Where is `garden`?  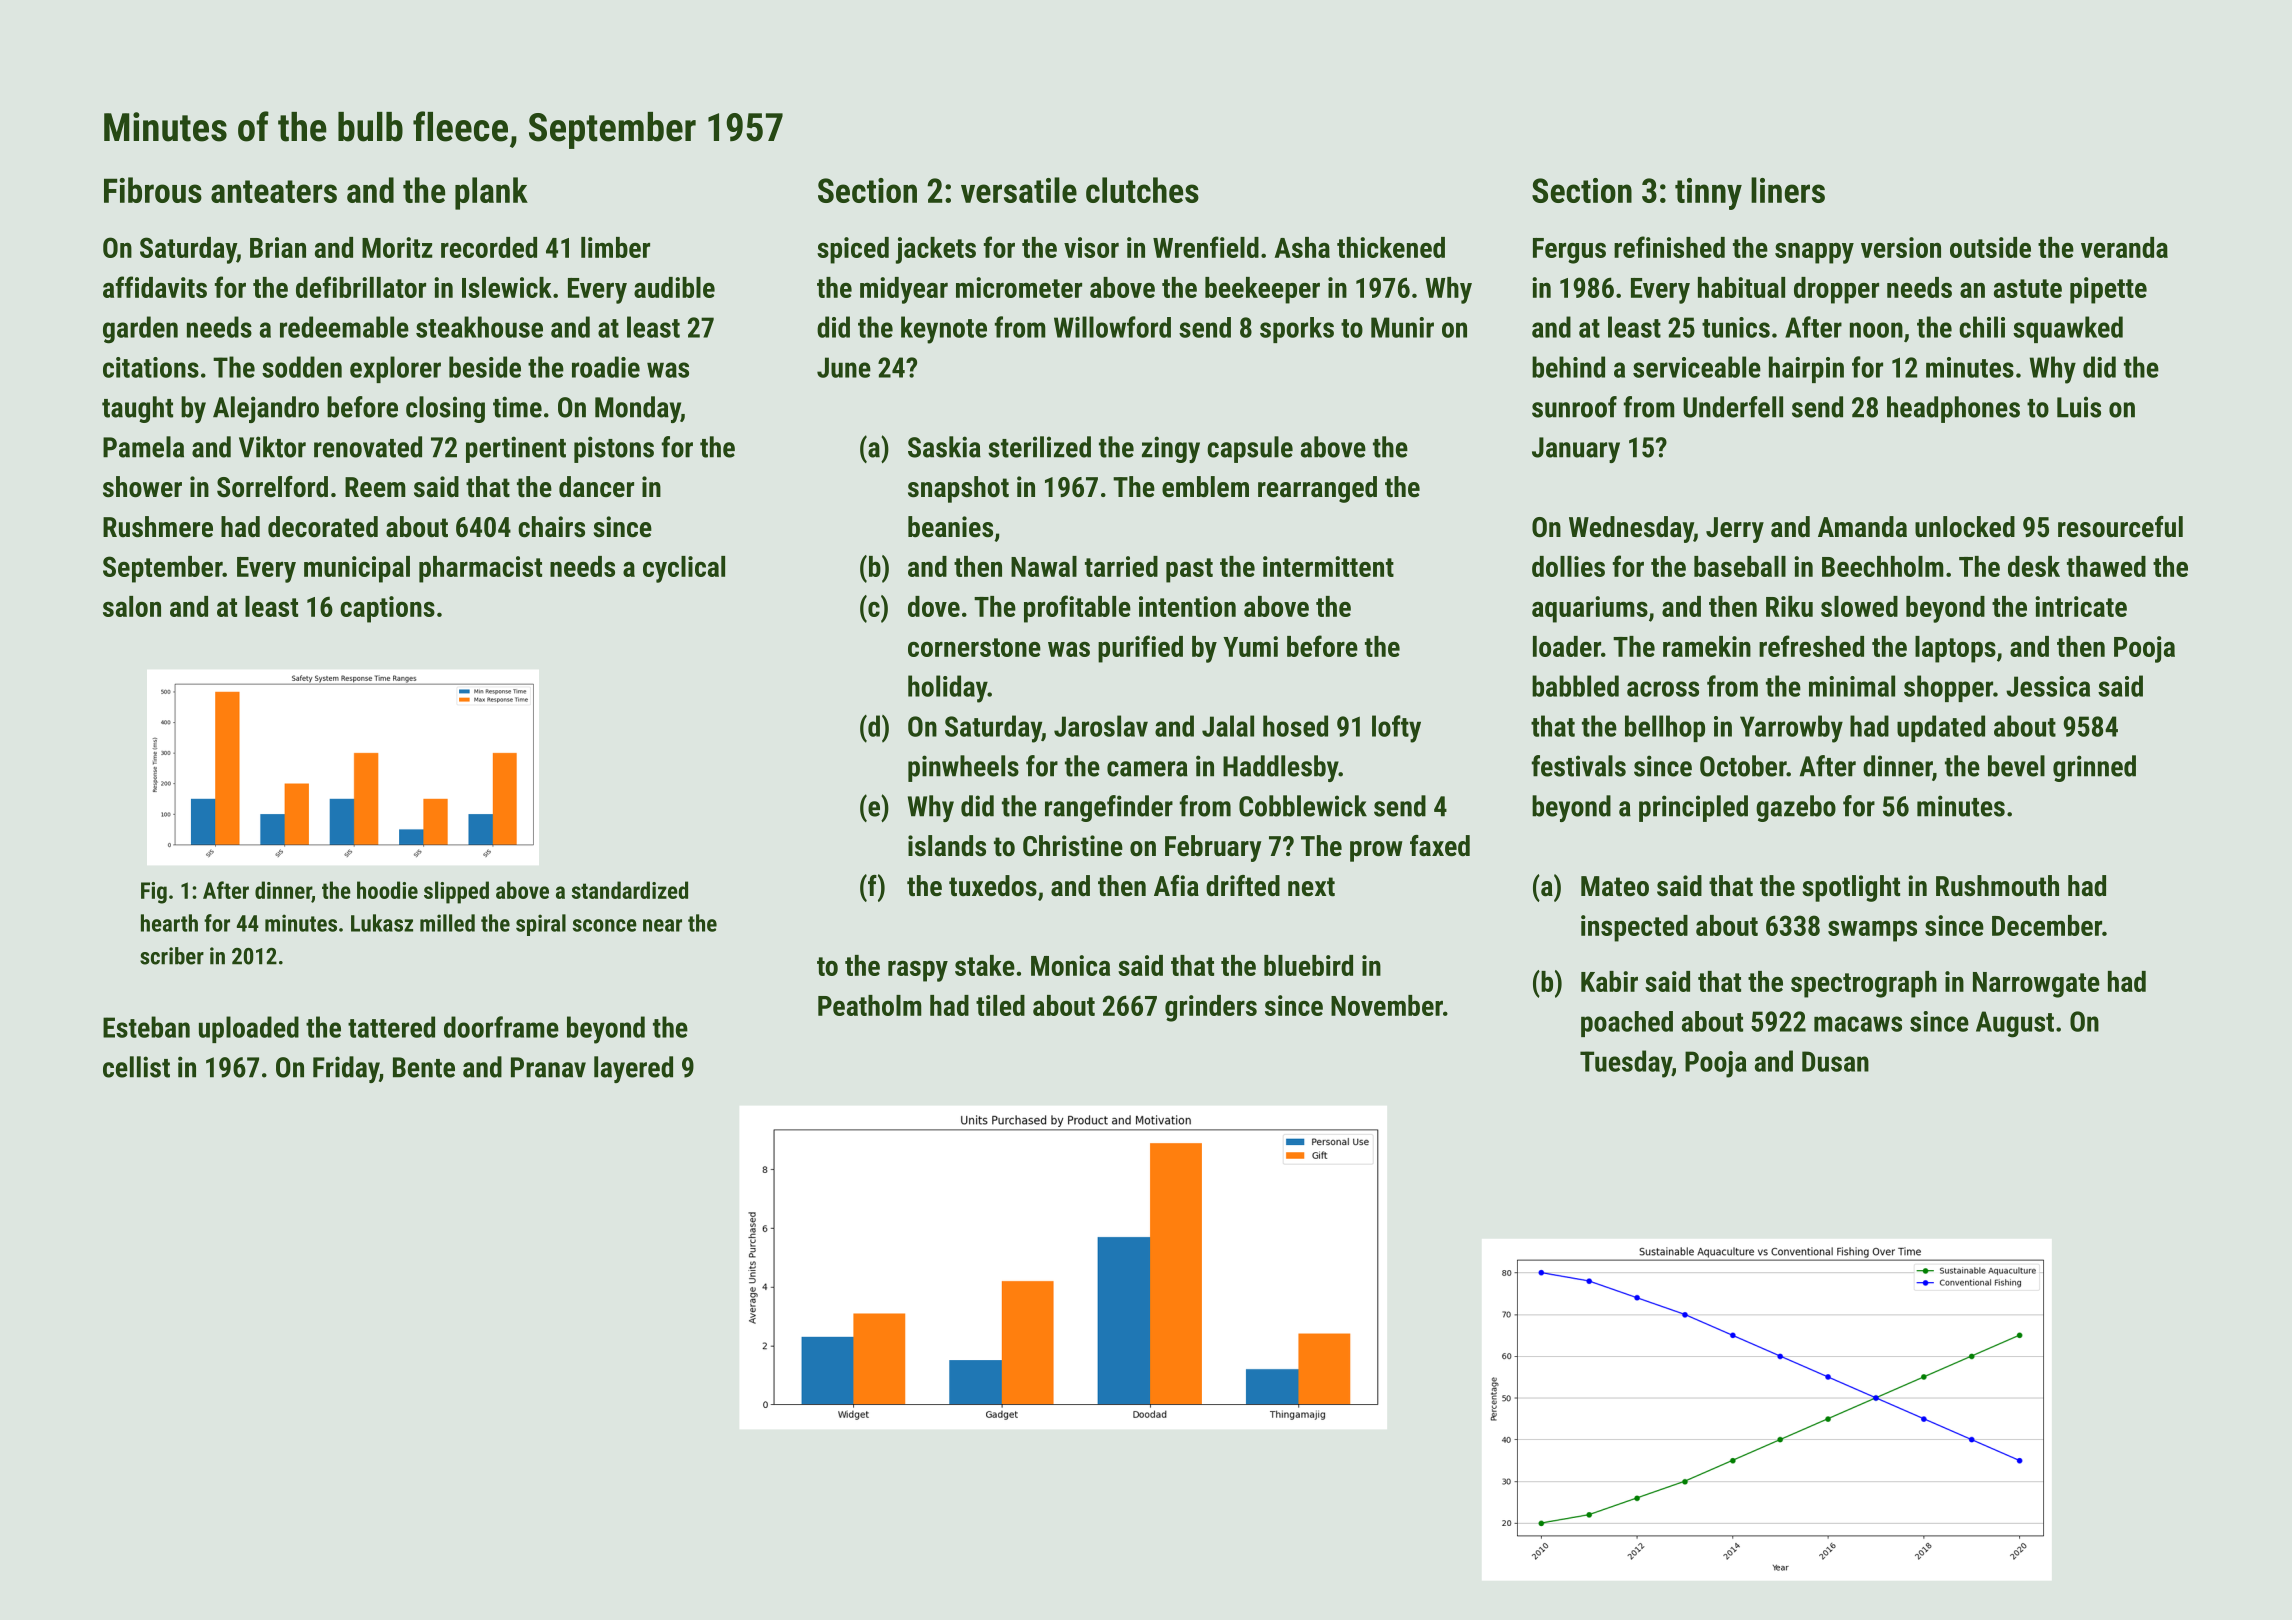 garden is located at coordinates (140, 330).
